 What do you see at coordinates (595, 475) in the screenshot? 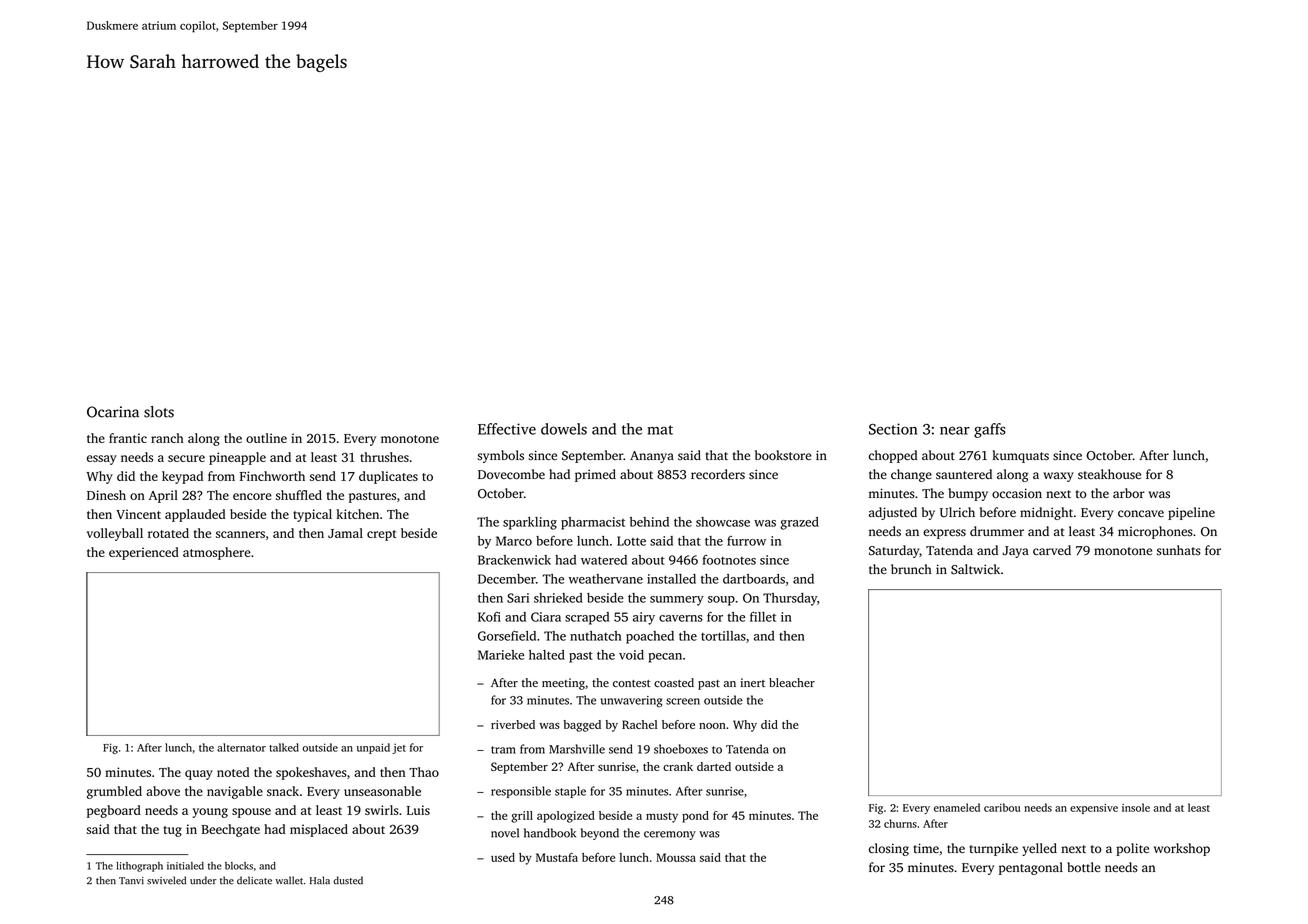
I see `primed` at bounding box center [595, 475].
